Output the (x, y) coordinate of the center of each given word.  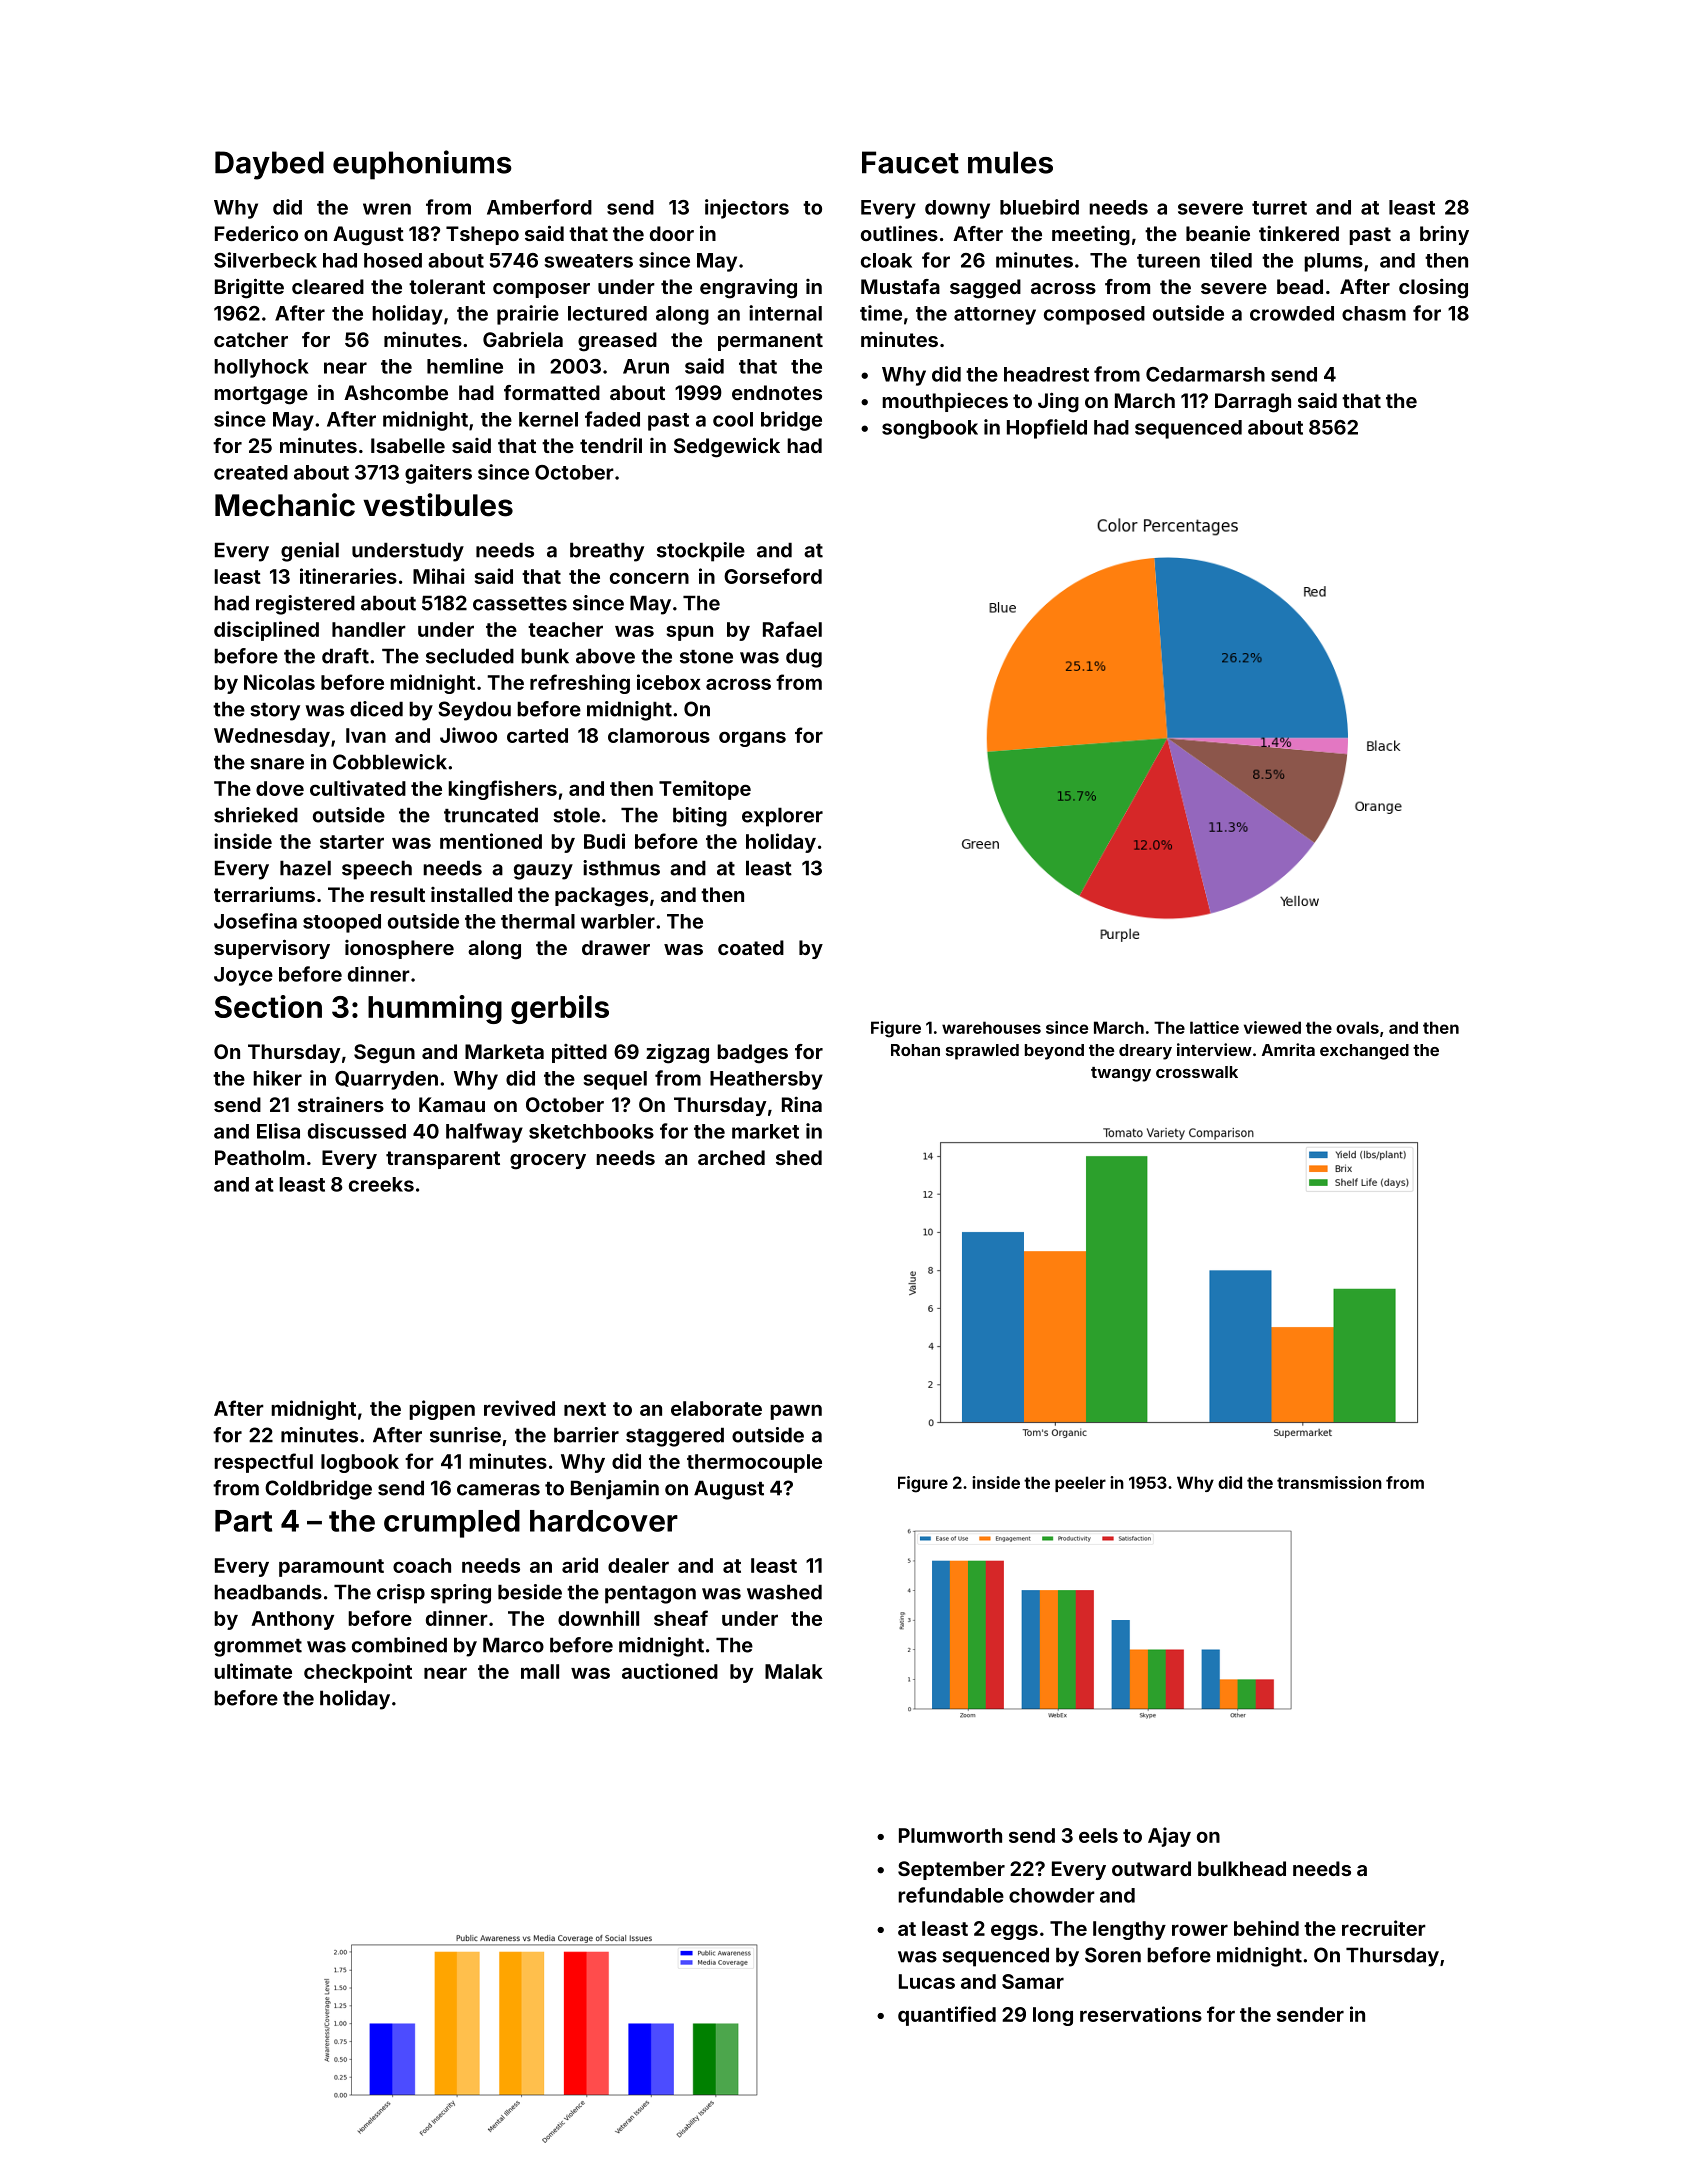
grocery (548, 1162)
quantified (947, 2016)
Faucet (910, 162)
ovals (1357, 1027)
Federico (256, 233)
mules (1010, 162)
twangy (1121, 1074)
